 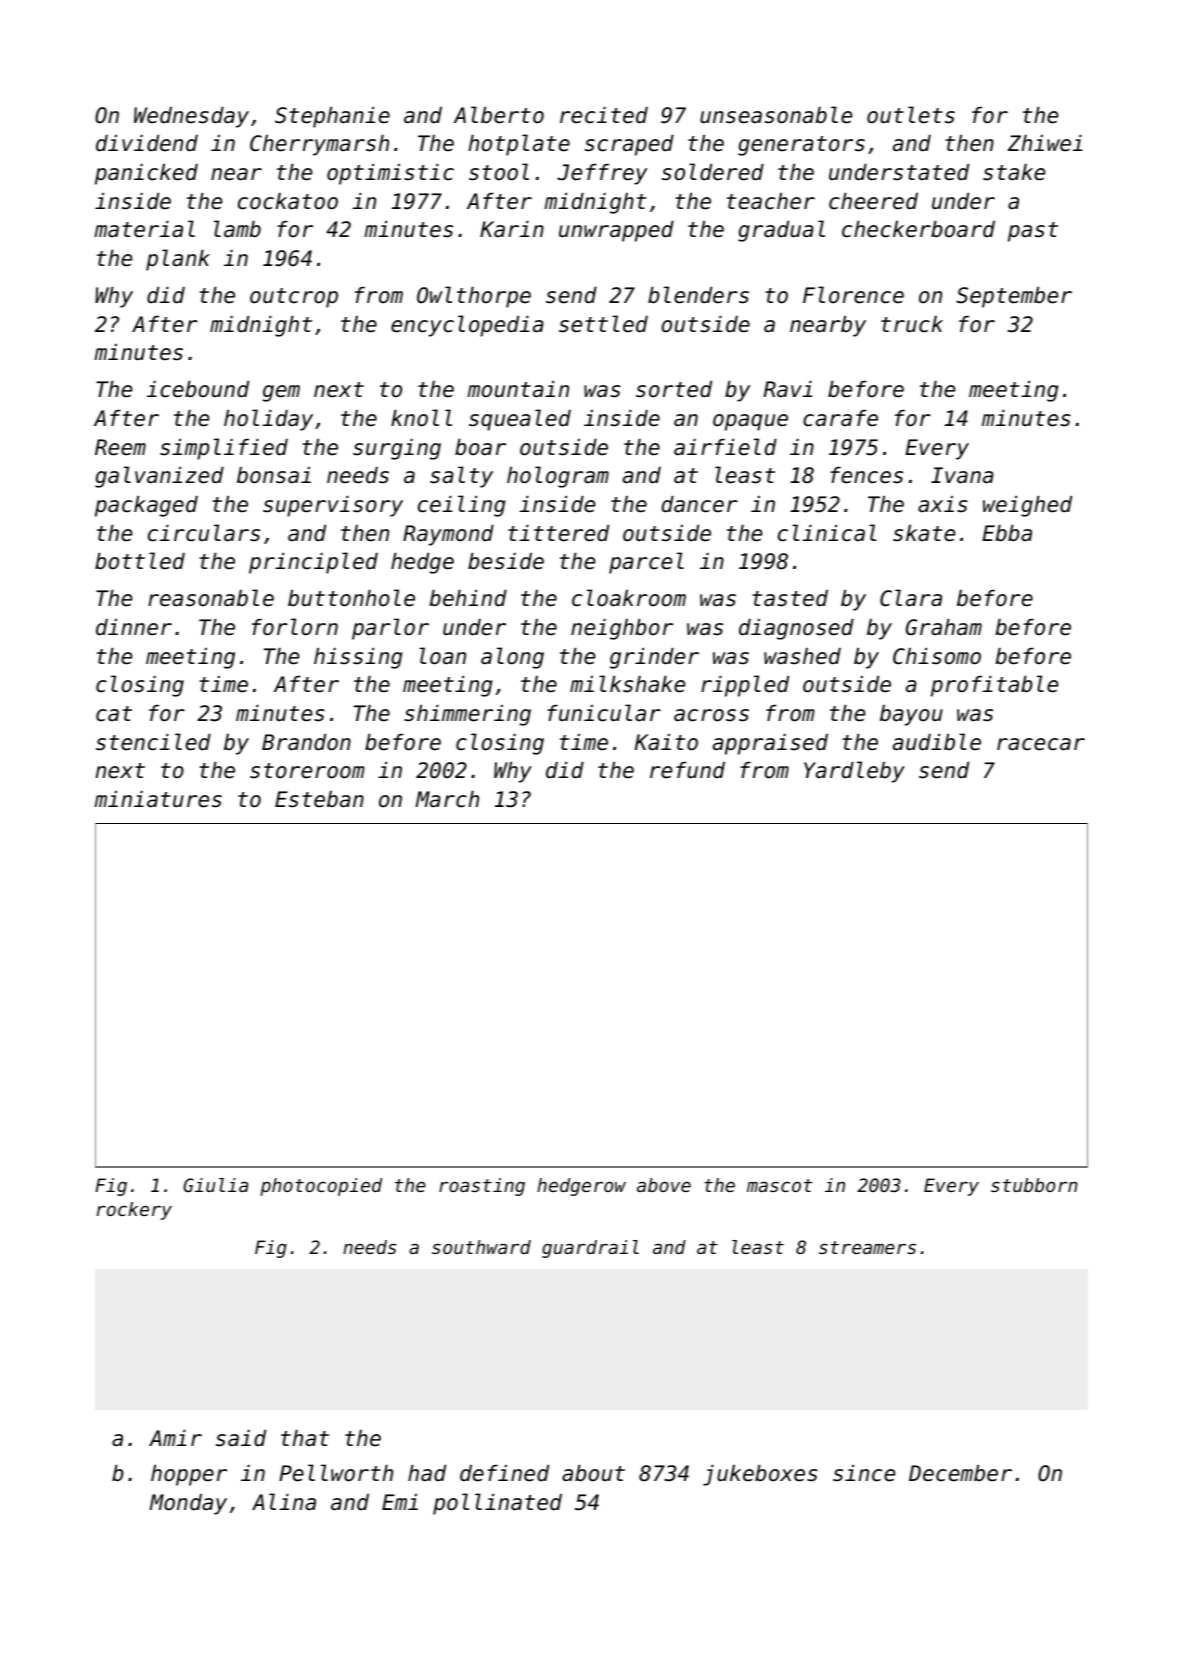 I want to click on Esteban, so click(x=319, y=799).
